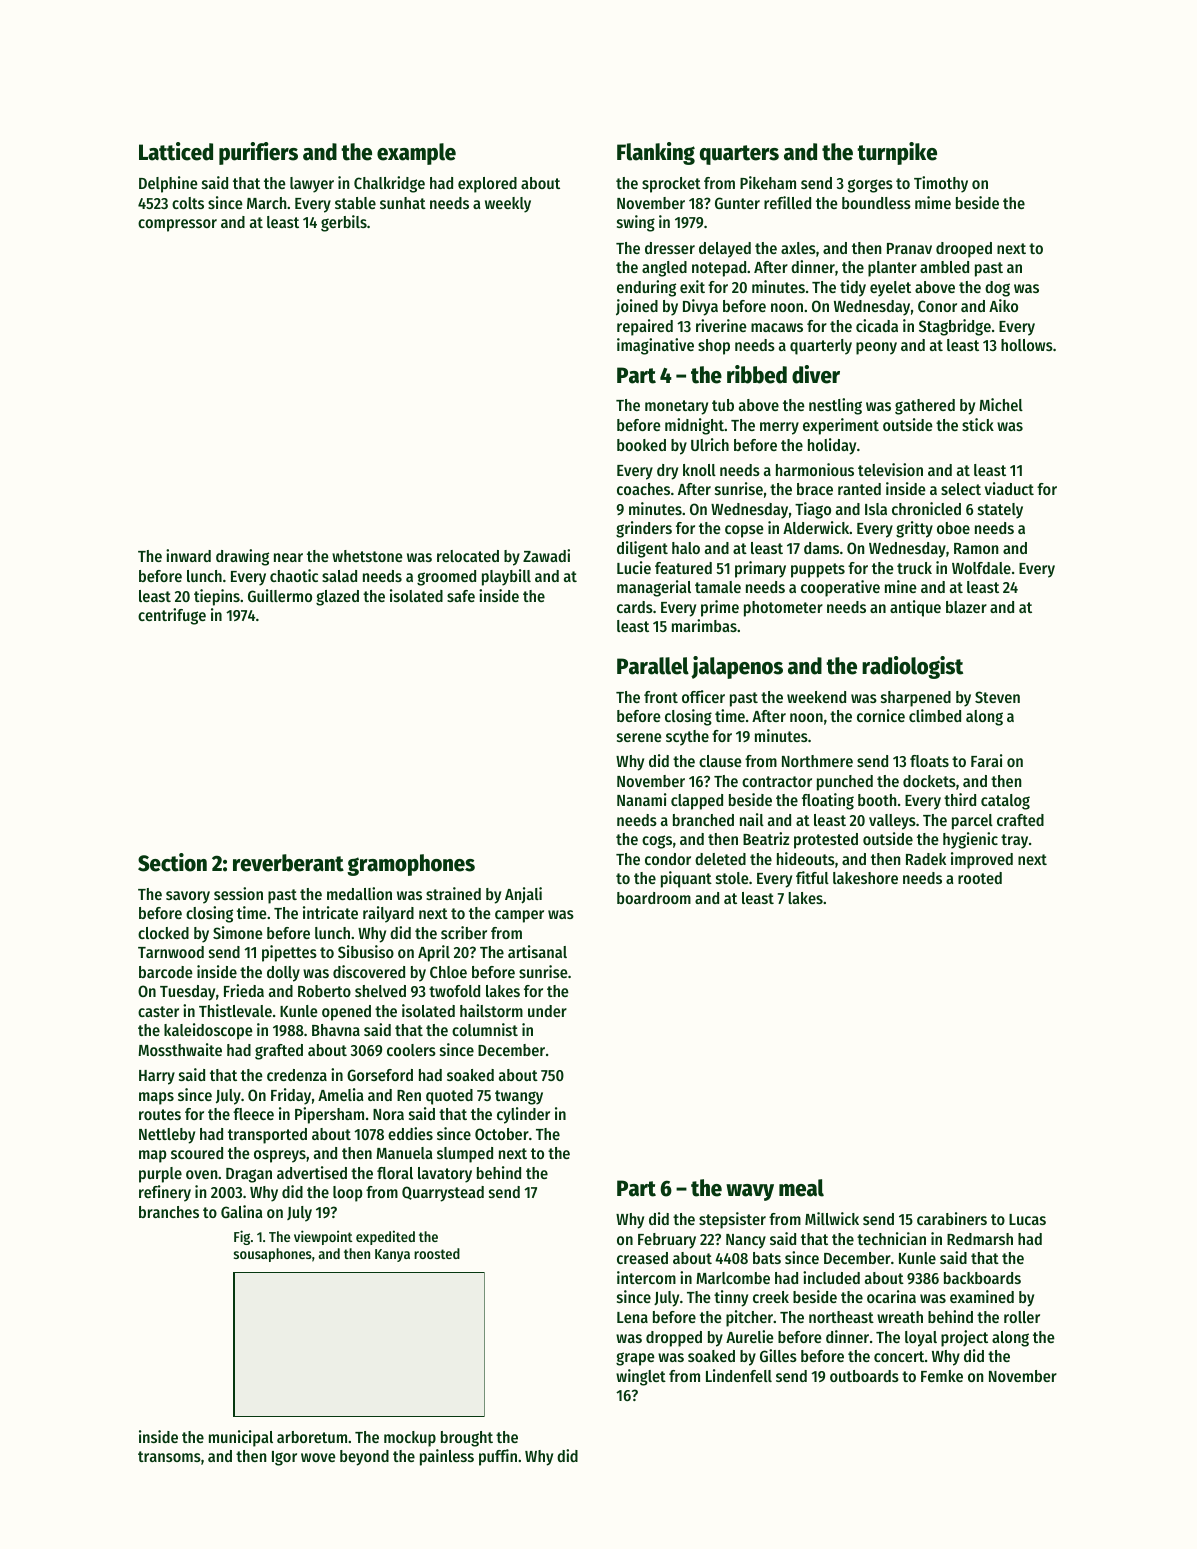  Describe the element at coordinates (487, 185) in the image. I see `explored` at that location.
